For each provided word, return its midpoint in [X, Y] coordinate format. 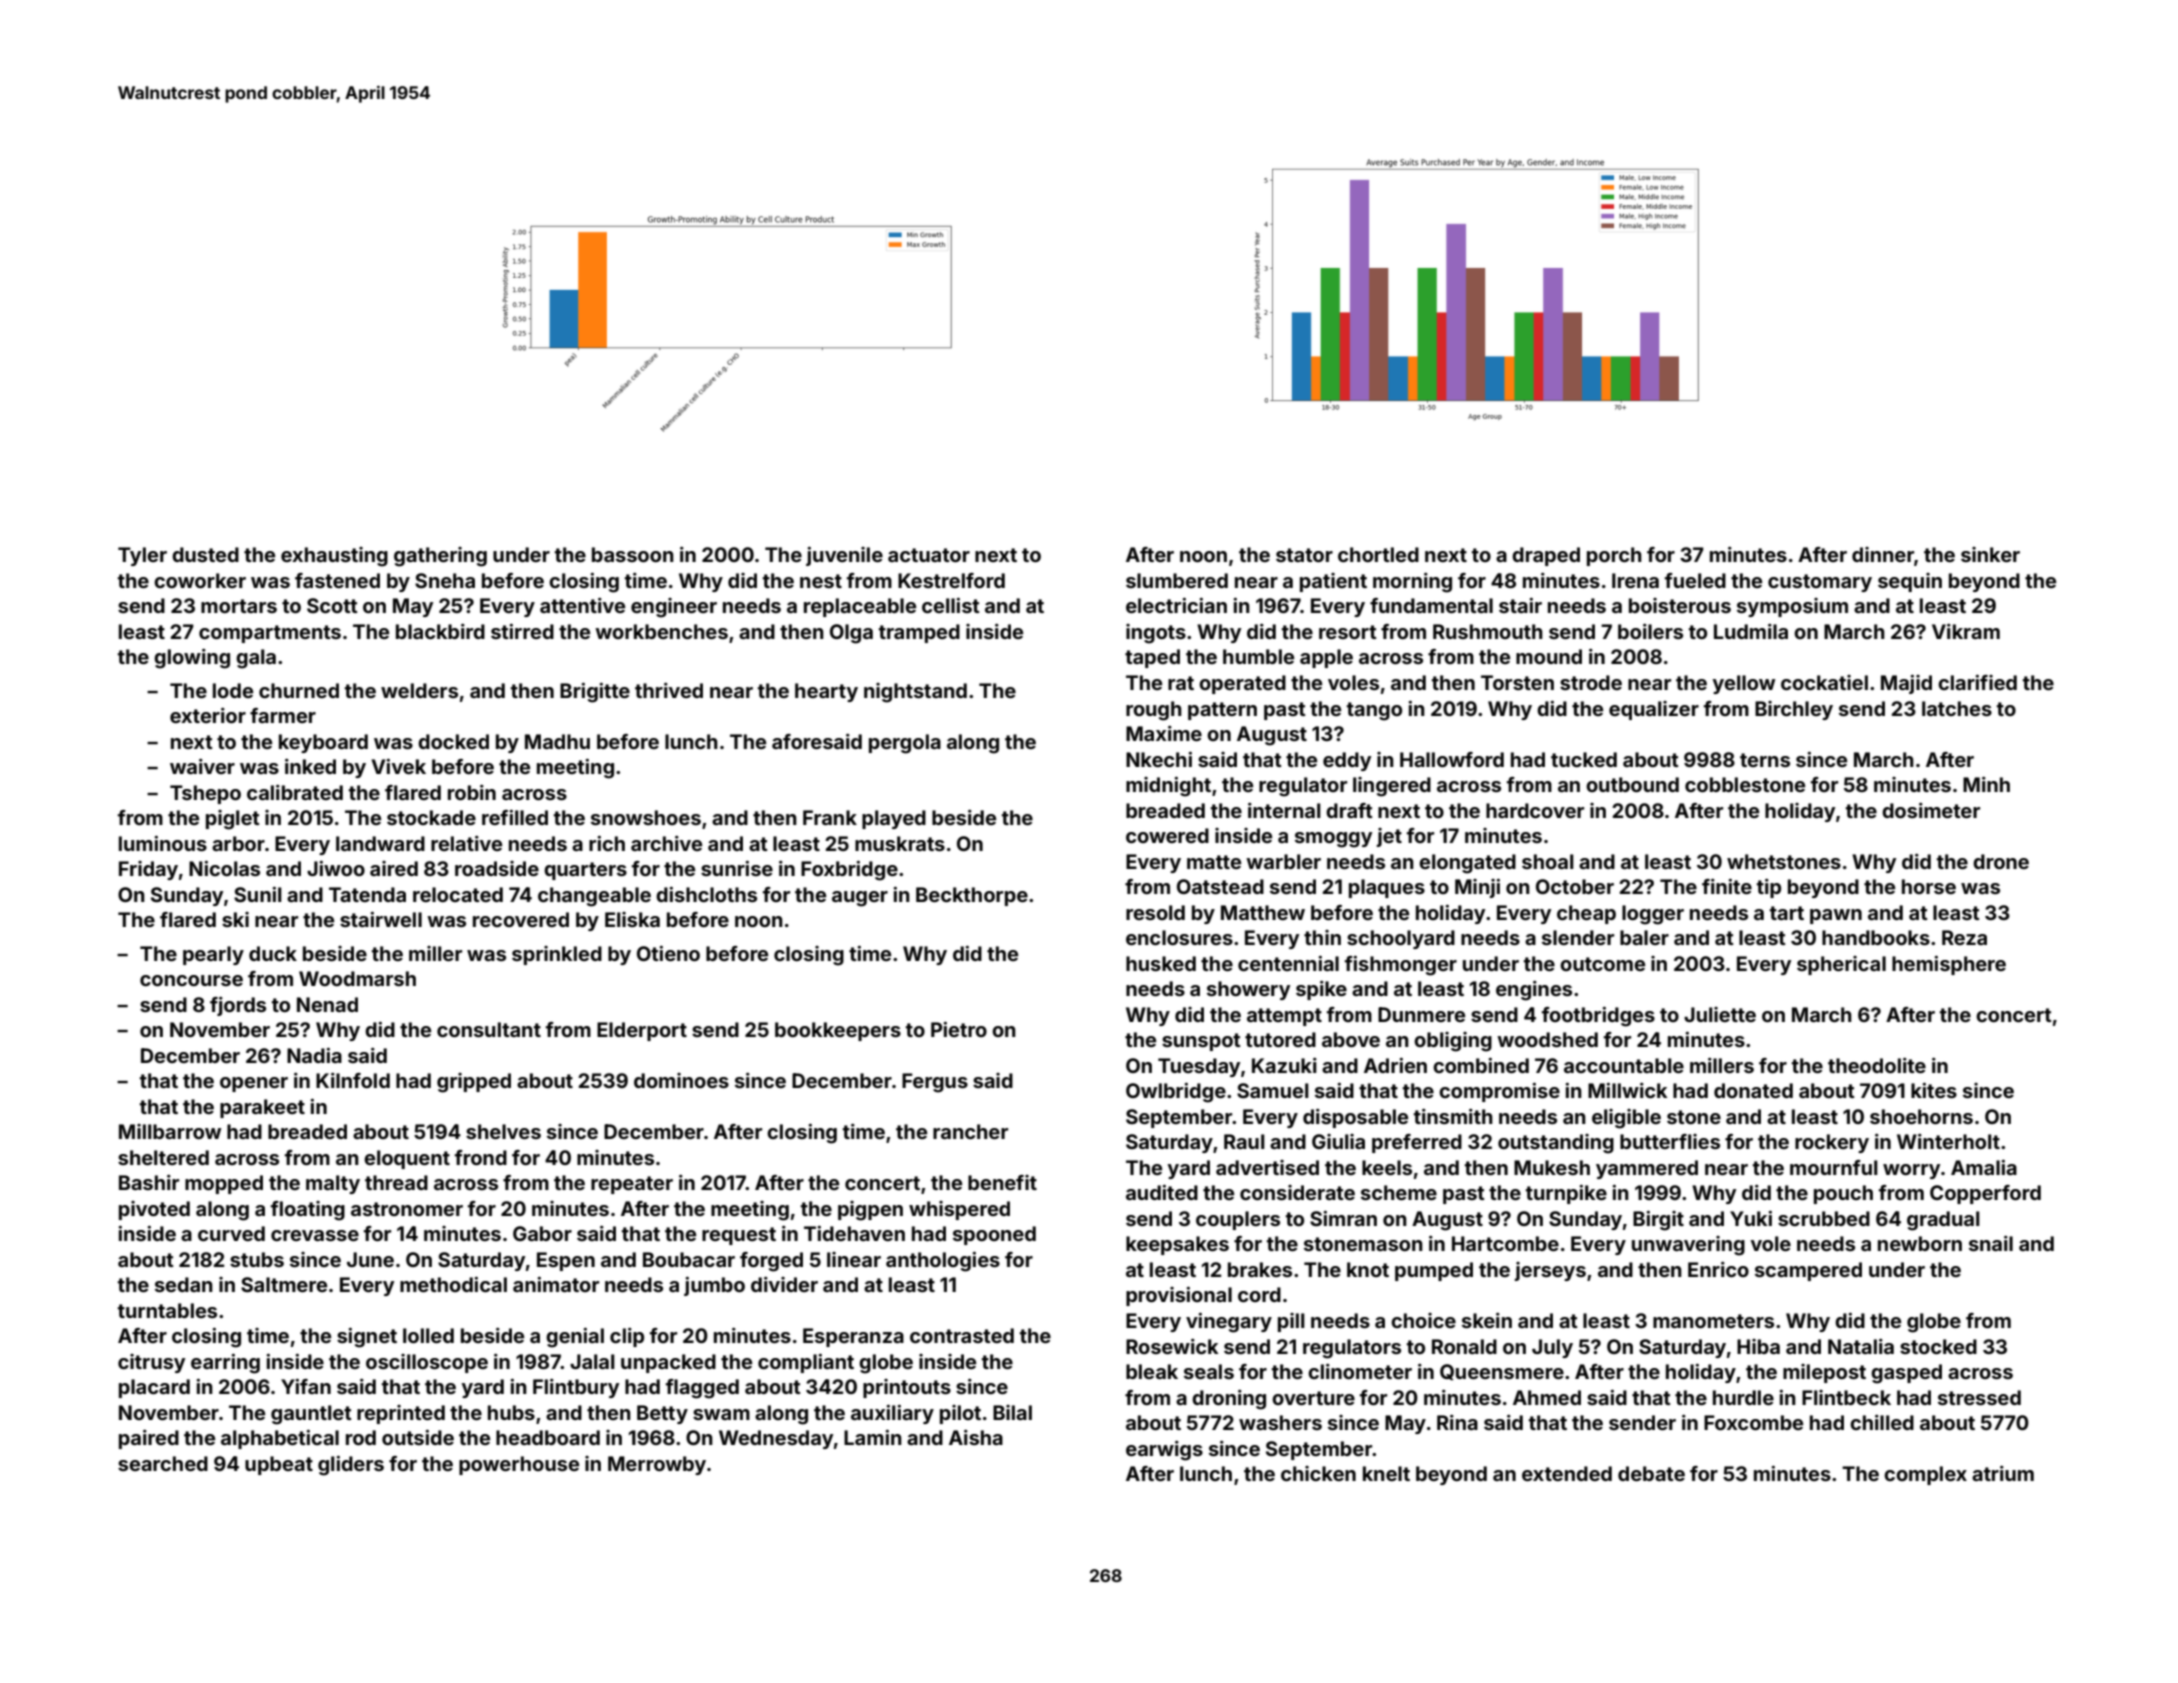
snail [1991, 1243]
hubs [511, 1412]
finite [1727, 886]
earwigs [1164, 1451]
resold [1155, 912]
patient [1333, 582]
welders [419, 690]
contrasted [962, 1335]
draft [1349, 810]
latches [1957, 708]
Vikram [1966, 631]
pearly [213, 955]
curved [231, 1233]
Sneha [445, 580]
